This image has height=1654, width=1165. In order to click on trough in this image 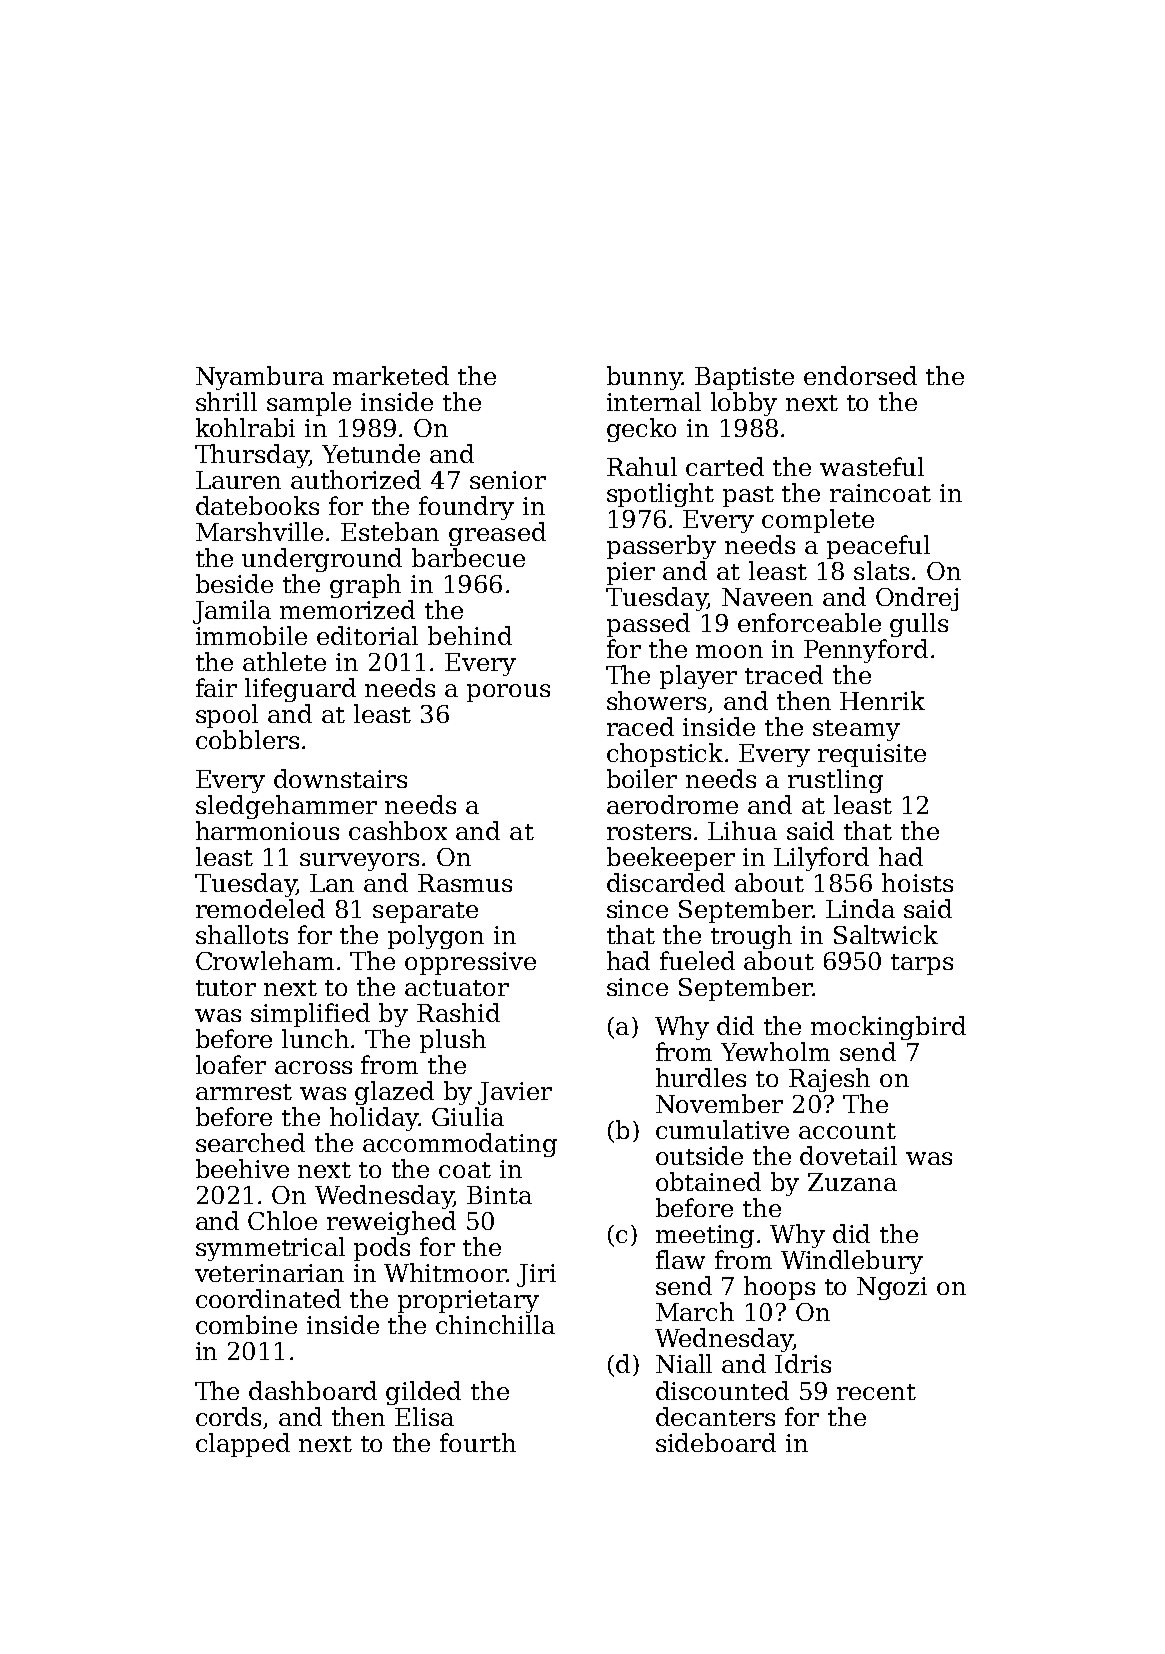, I will do `click(751, 937)`.
